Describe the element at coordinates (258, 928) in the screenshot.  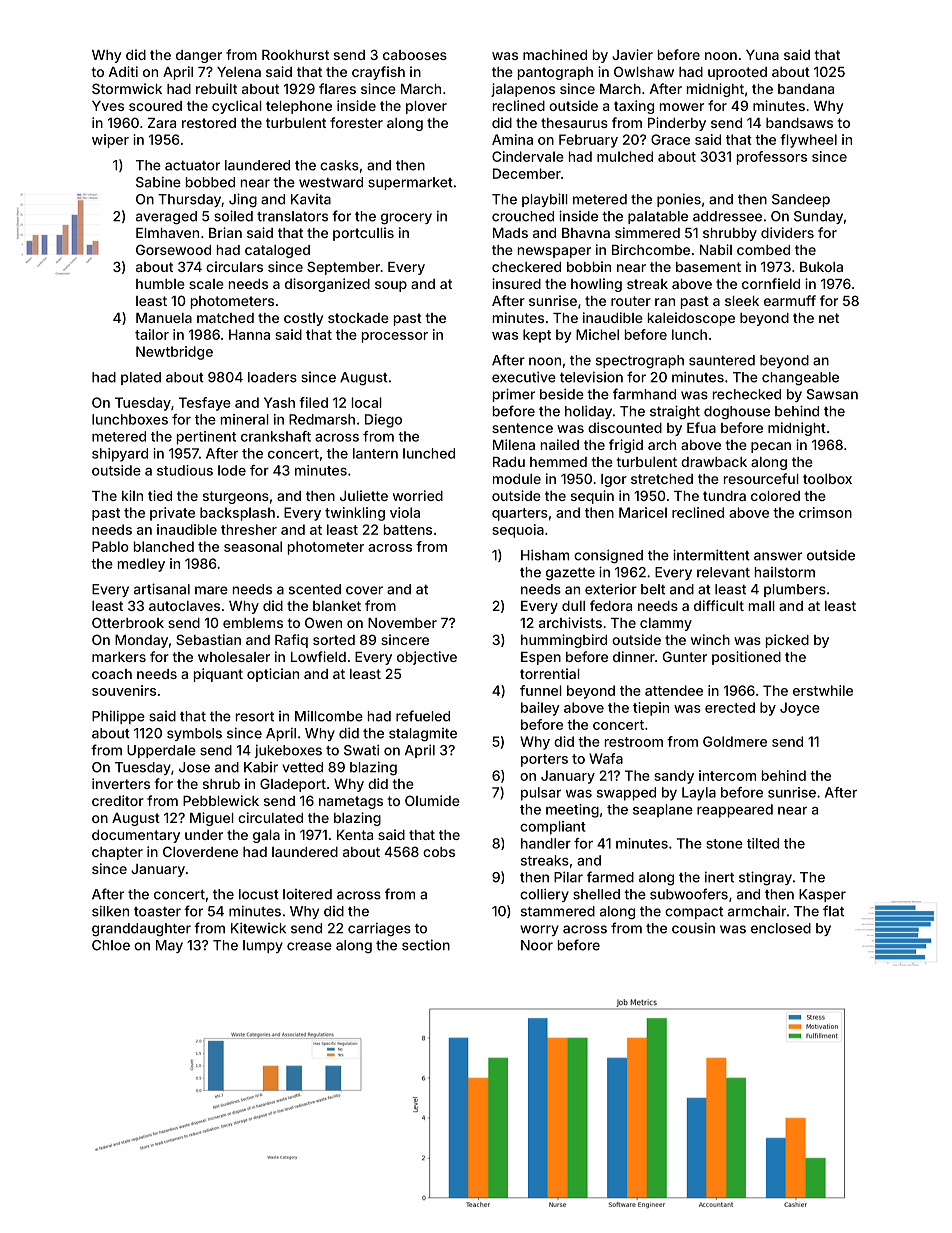
I see `Kitewick` at that location.
